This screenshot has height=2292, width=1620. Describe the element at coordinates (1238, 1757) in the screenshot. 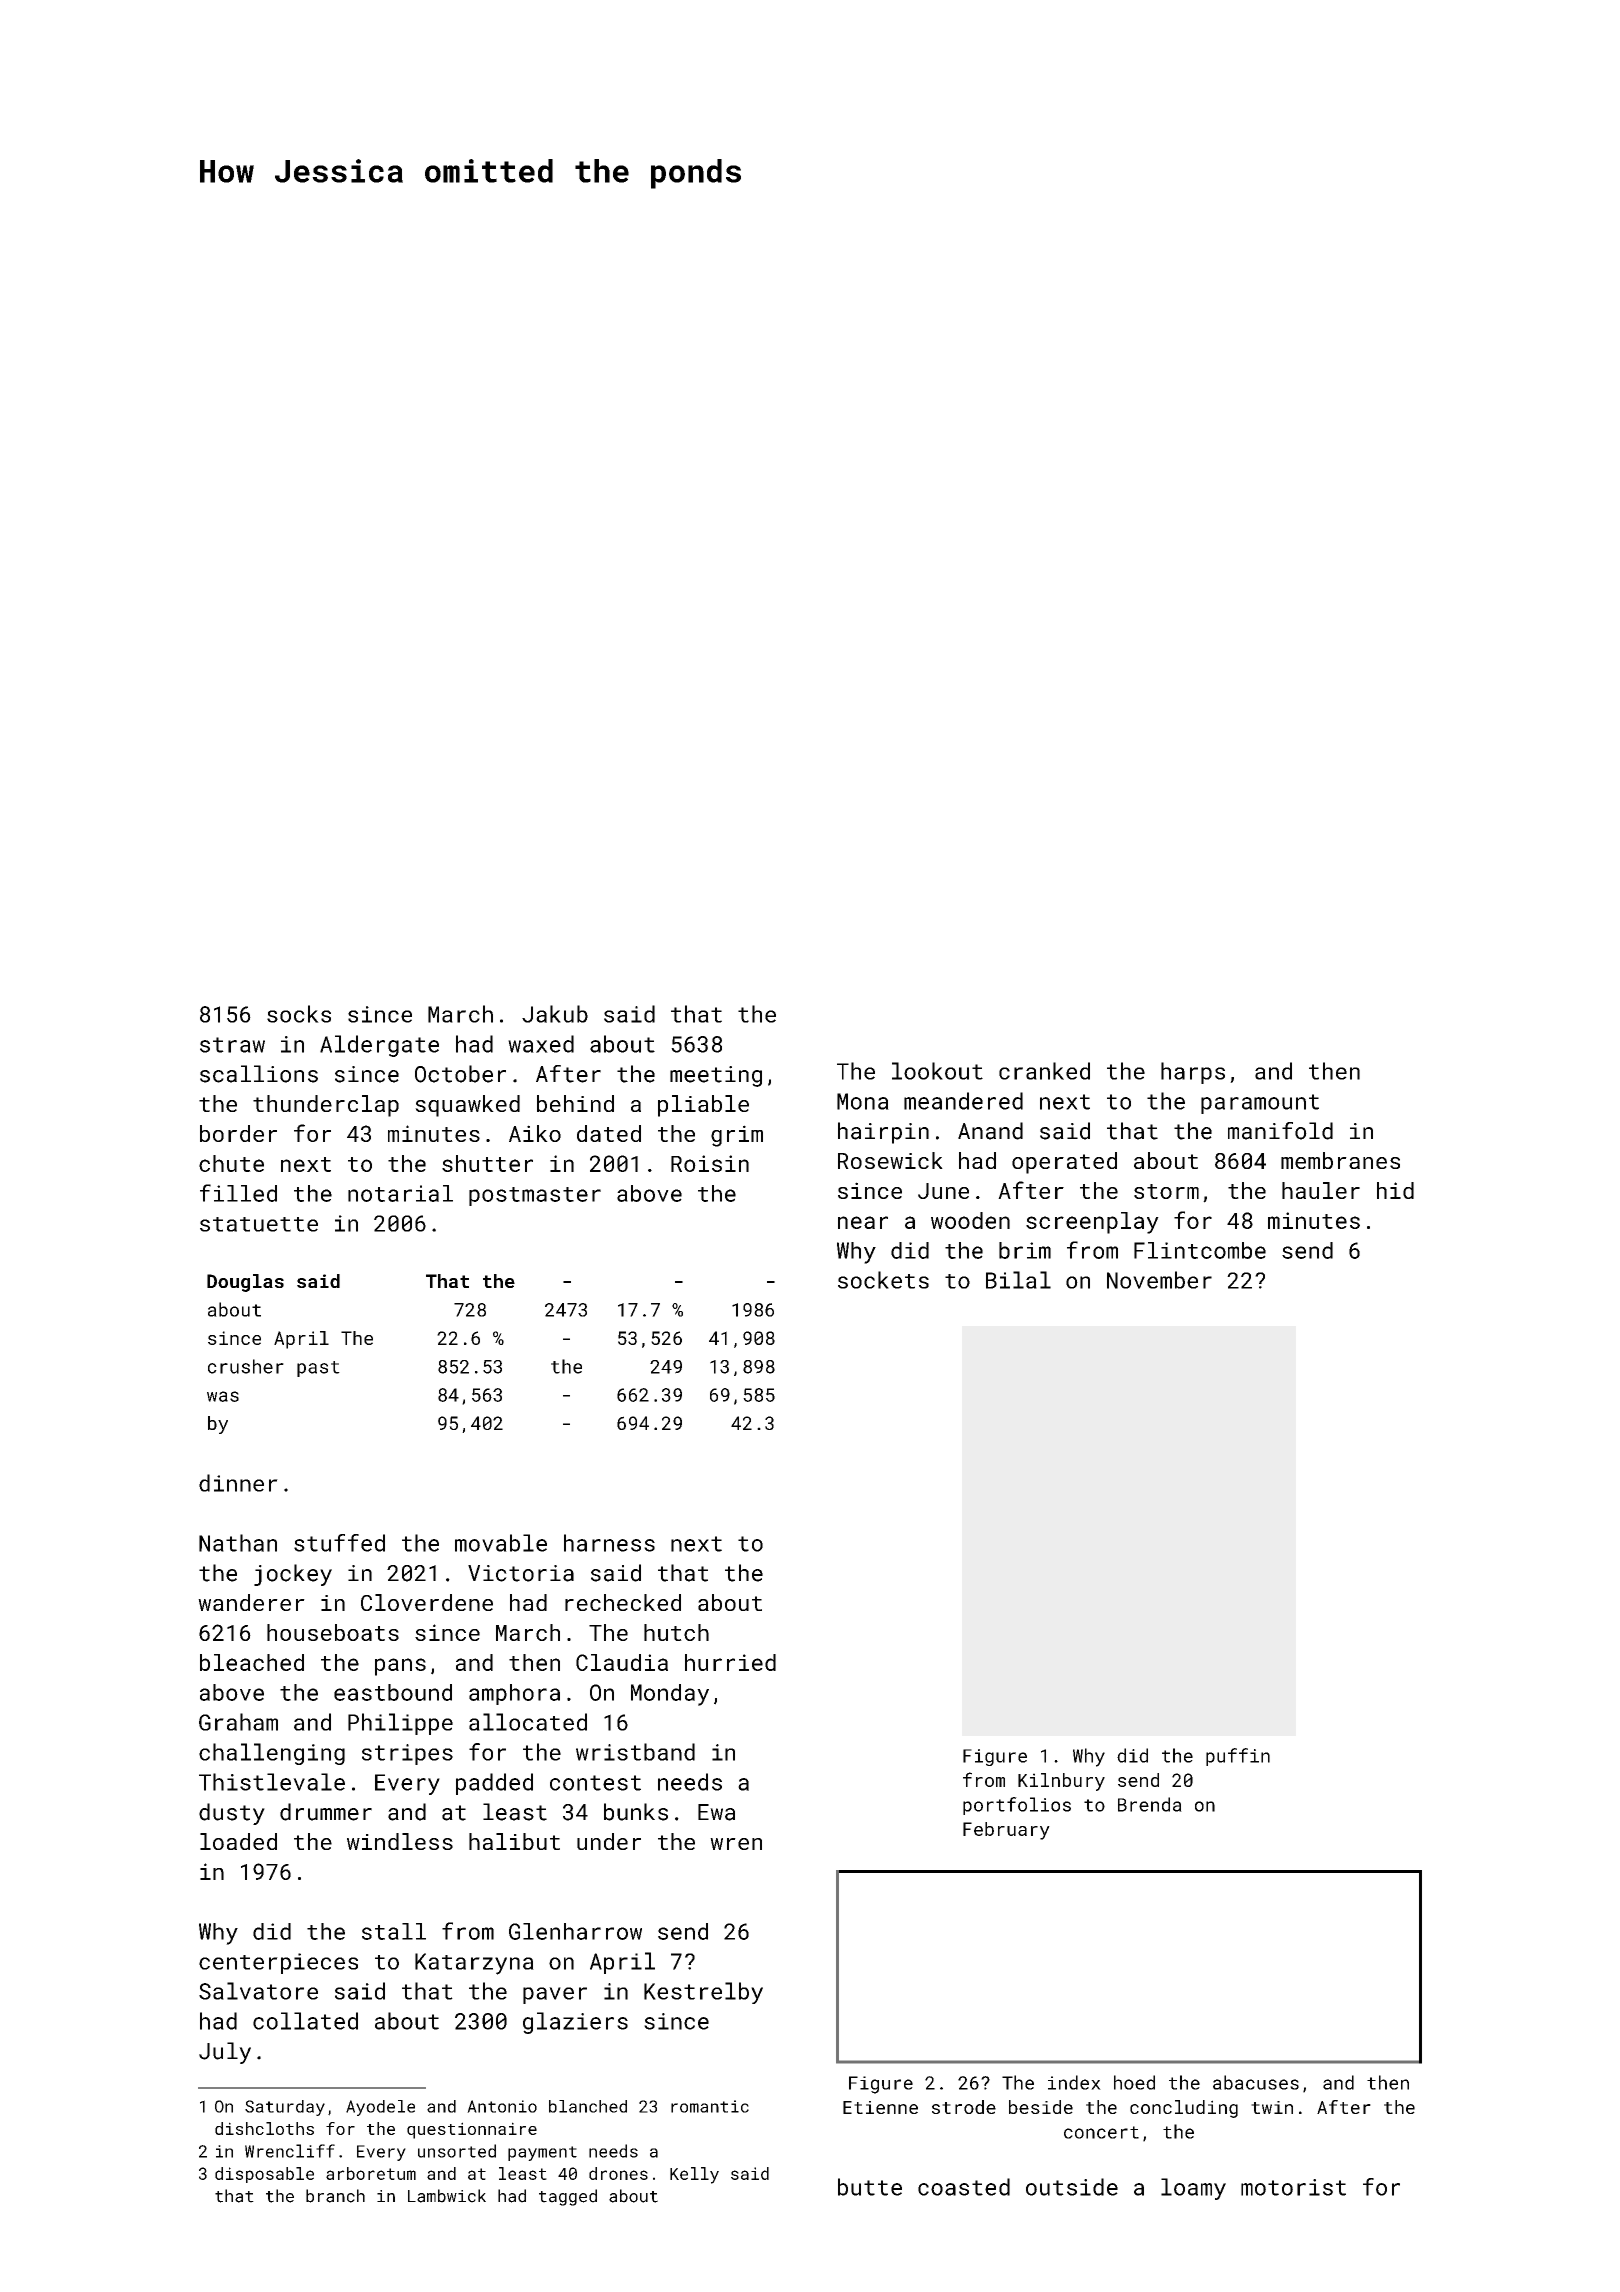

I see `puffin` at that location.
